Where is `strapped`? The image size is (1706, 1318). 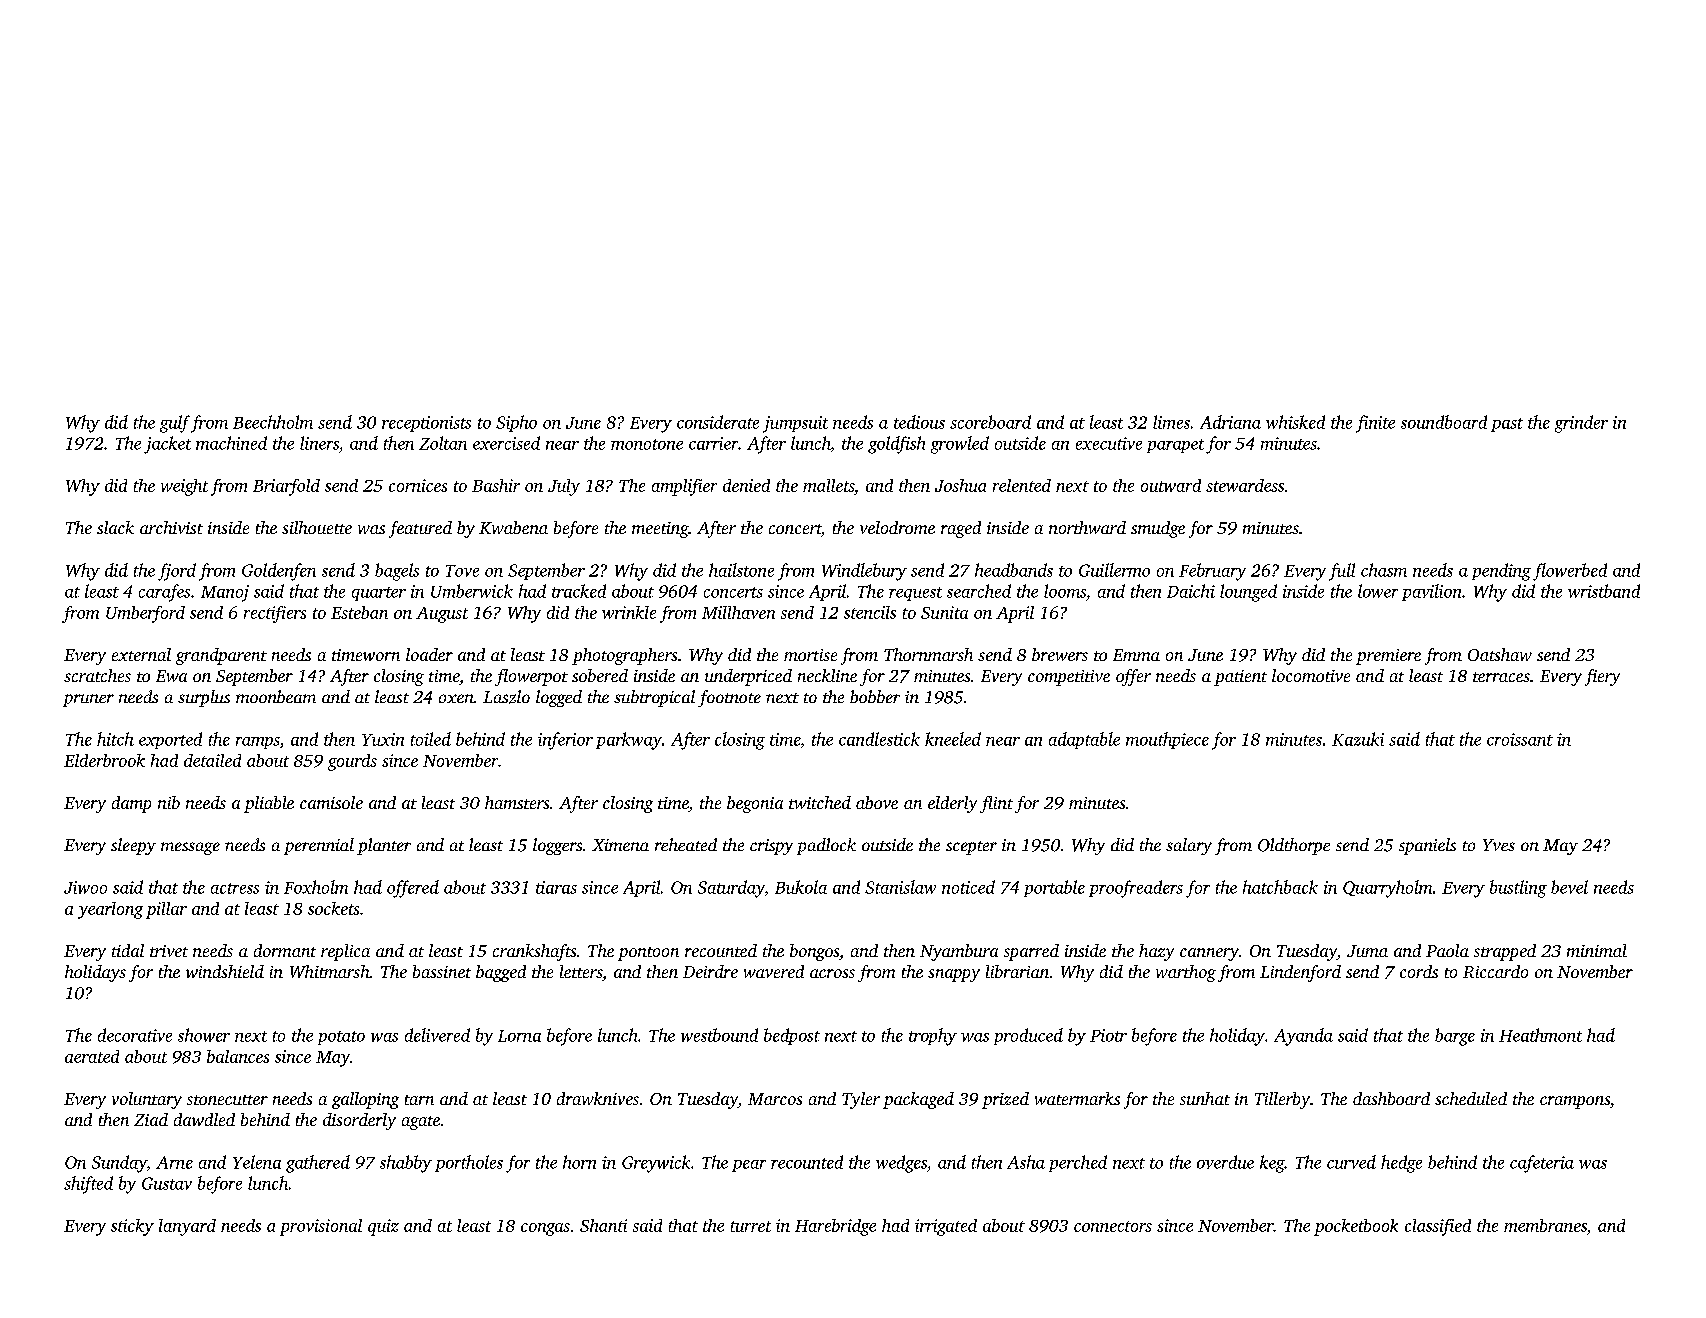 strapped is located at coordinates (1505, 952).
